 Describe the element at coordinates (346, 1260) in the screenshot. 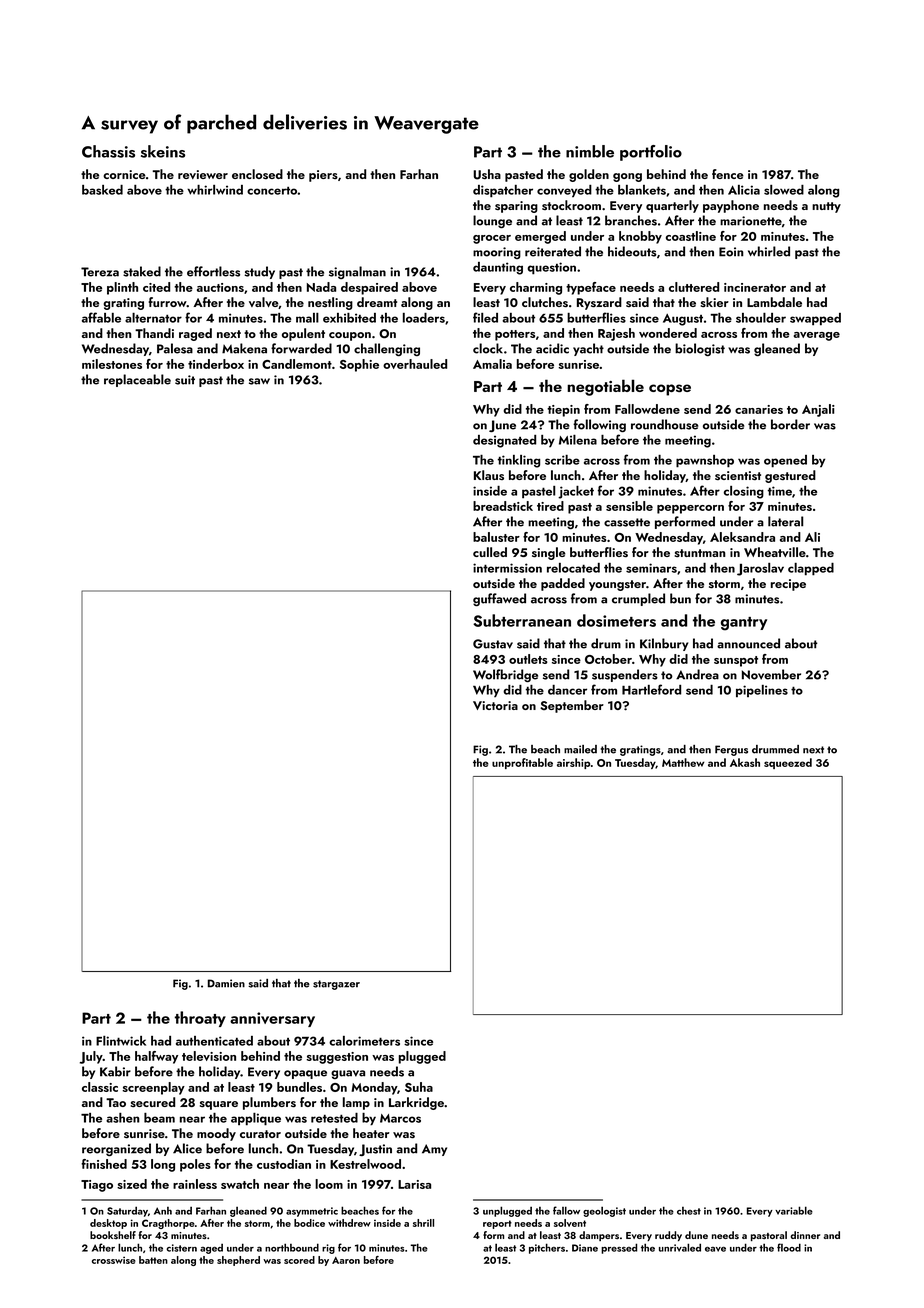

I see `Aaron` at that location.
